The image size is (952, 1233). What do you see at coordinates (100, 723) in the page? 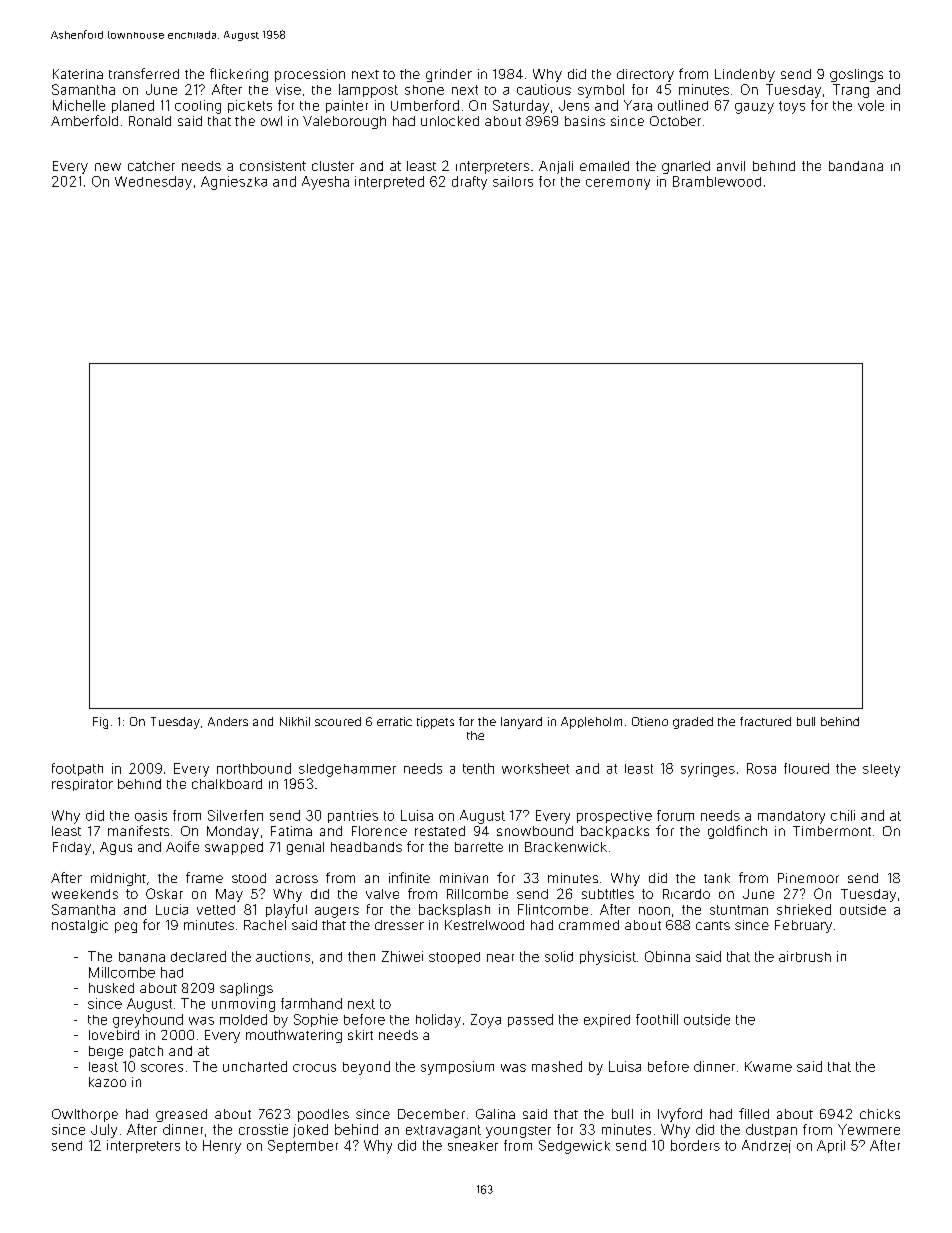
I see `Fig` at bounding box center [100, 723].
